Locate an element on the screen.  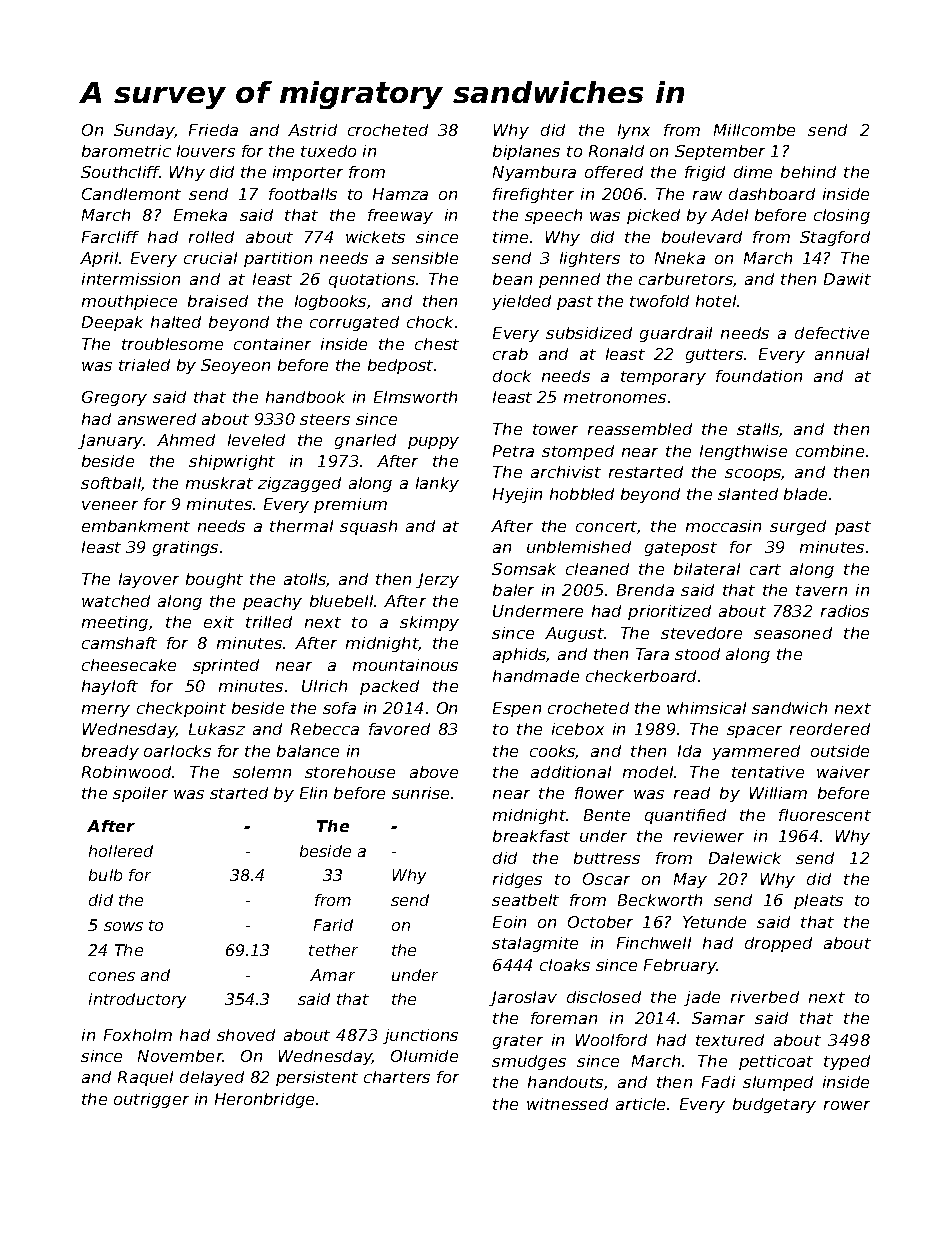
Lukasz is located at coordinates (217, 729).
